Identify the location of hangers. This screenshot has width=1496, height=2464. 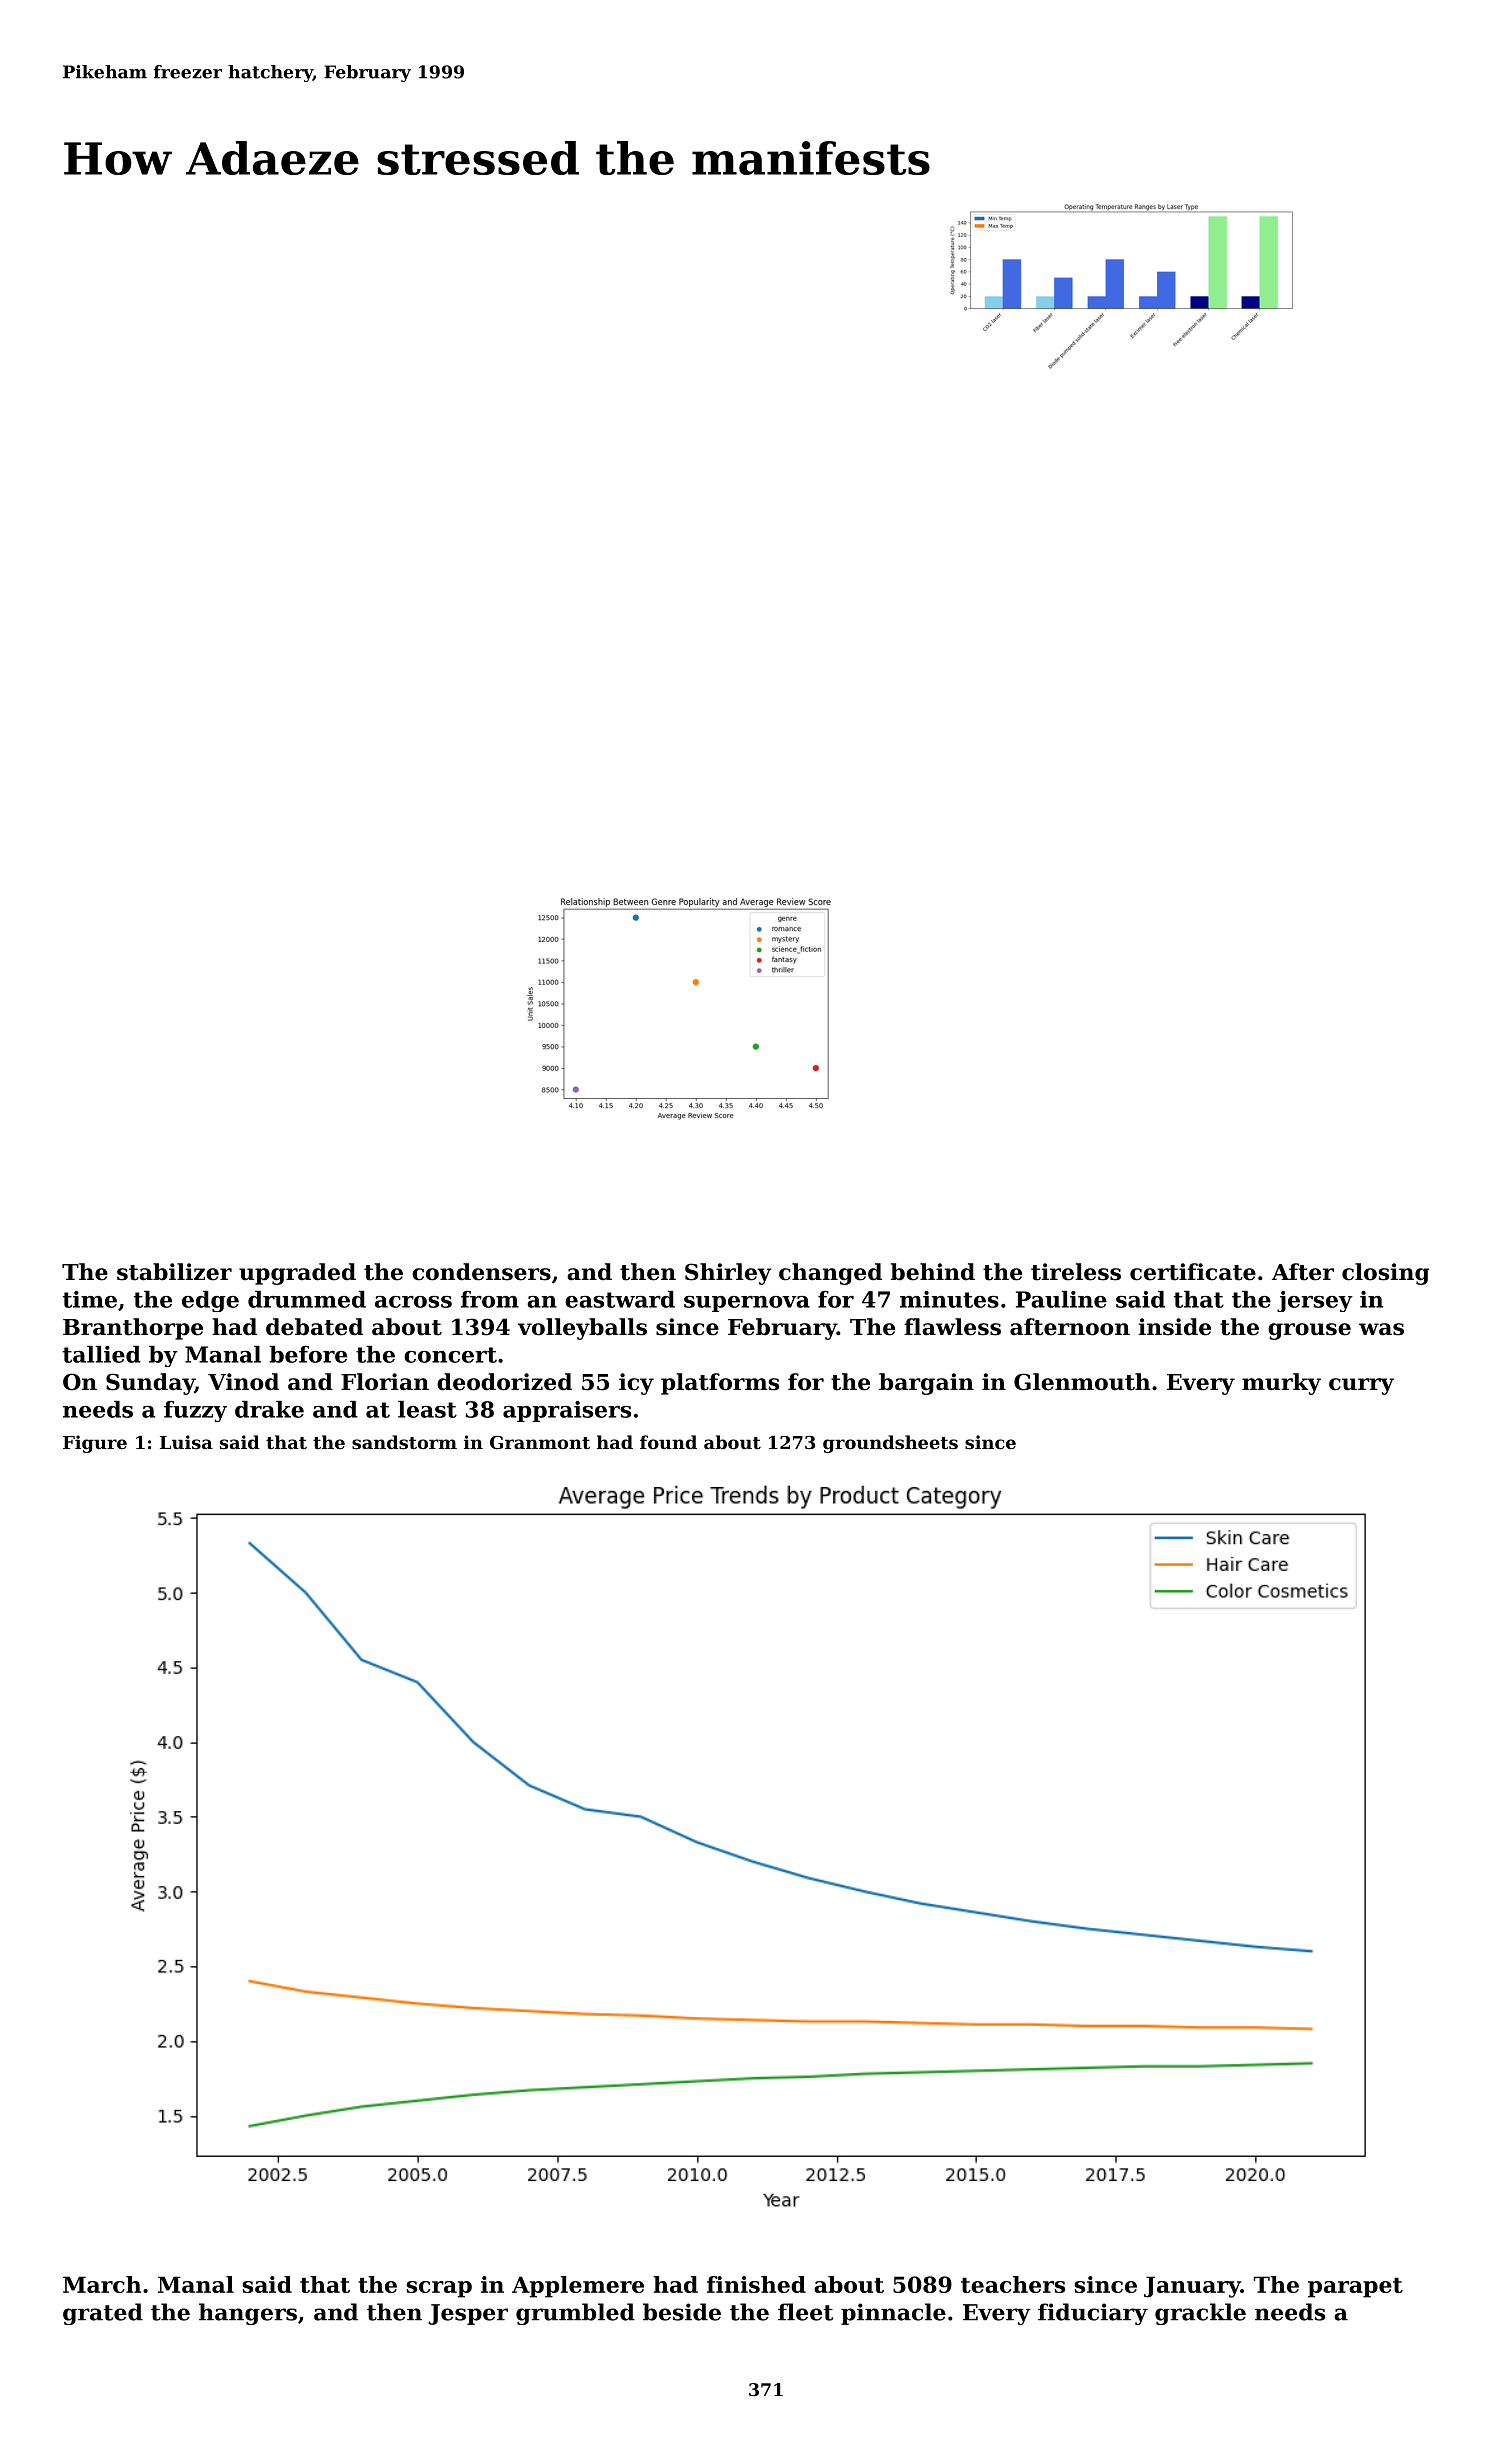
(248, 2314).
